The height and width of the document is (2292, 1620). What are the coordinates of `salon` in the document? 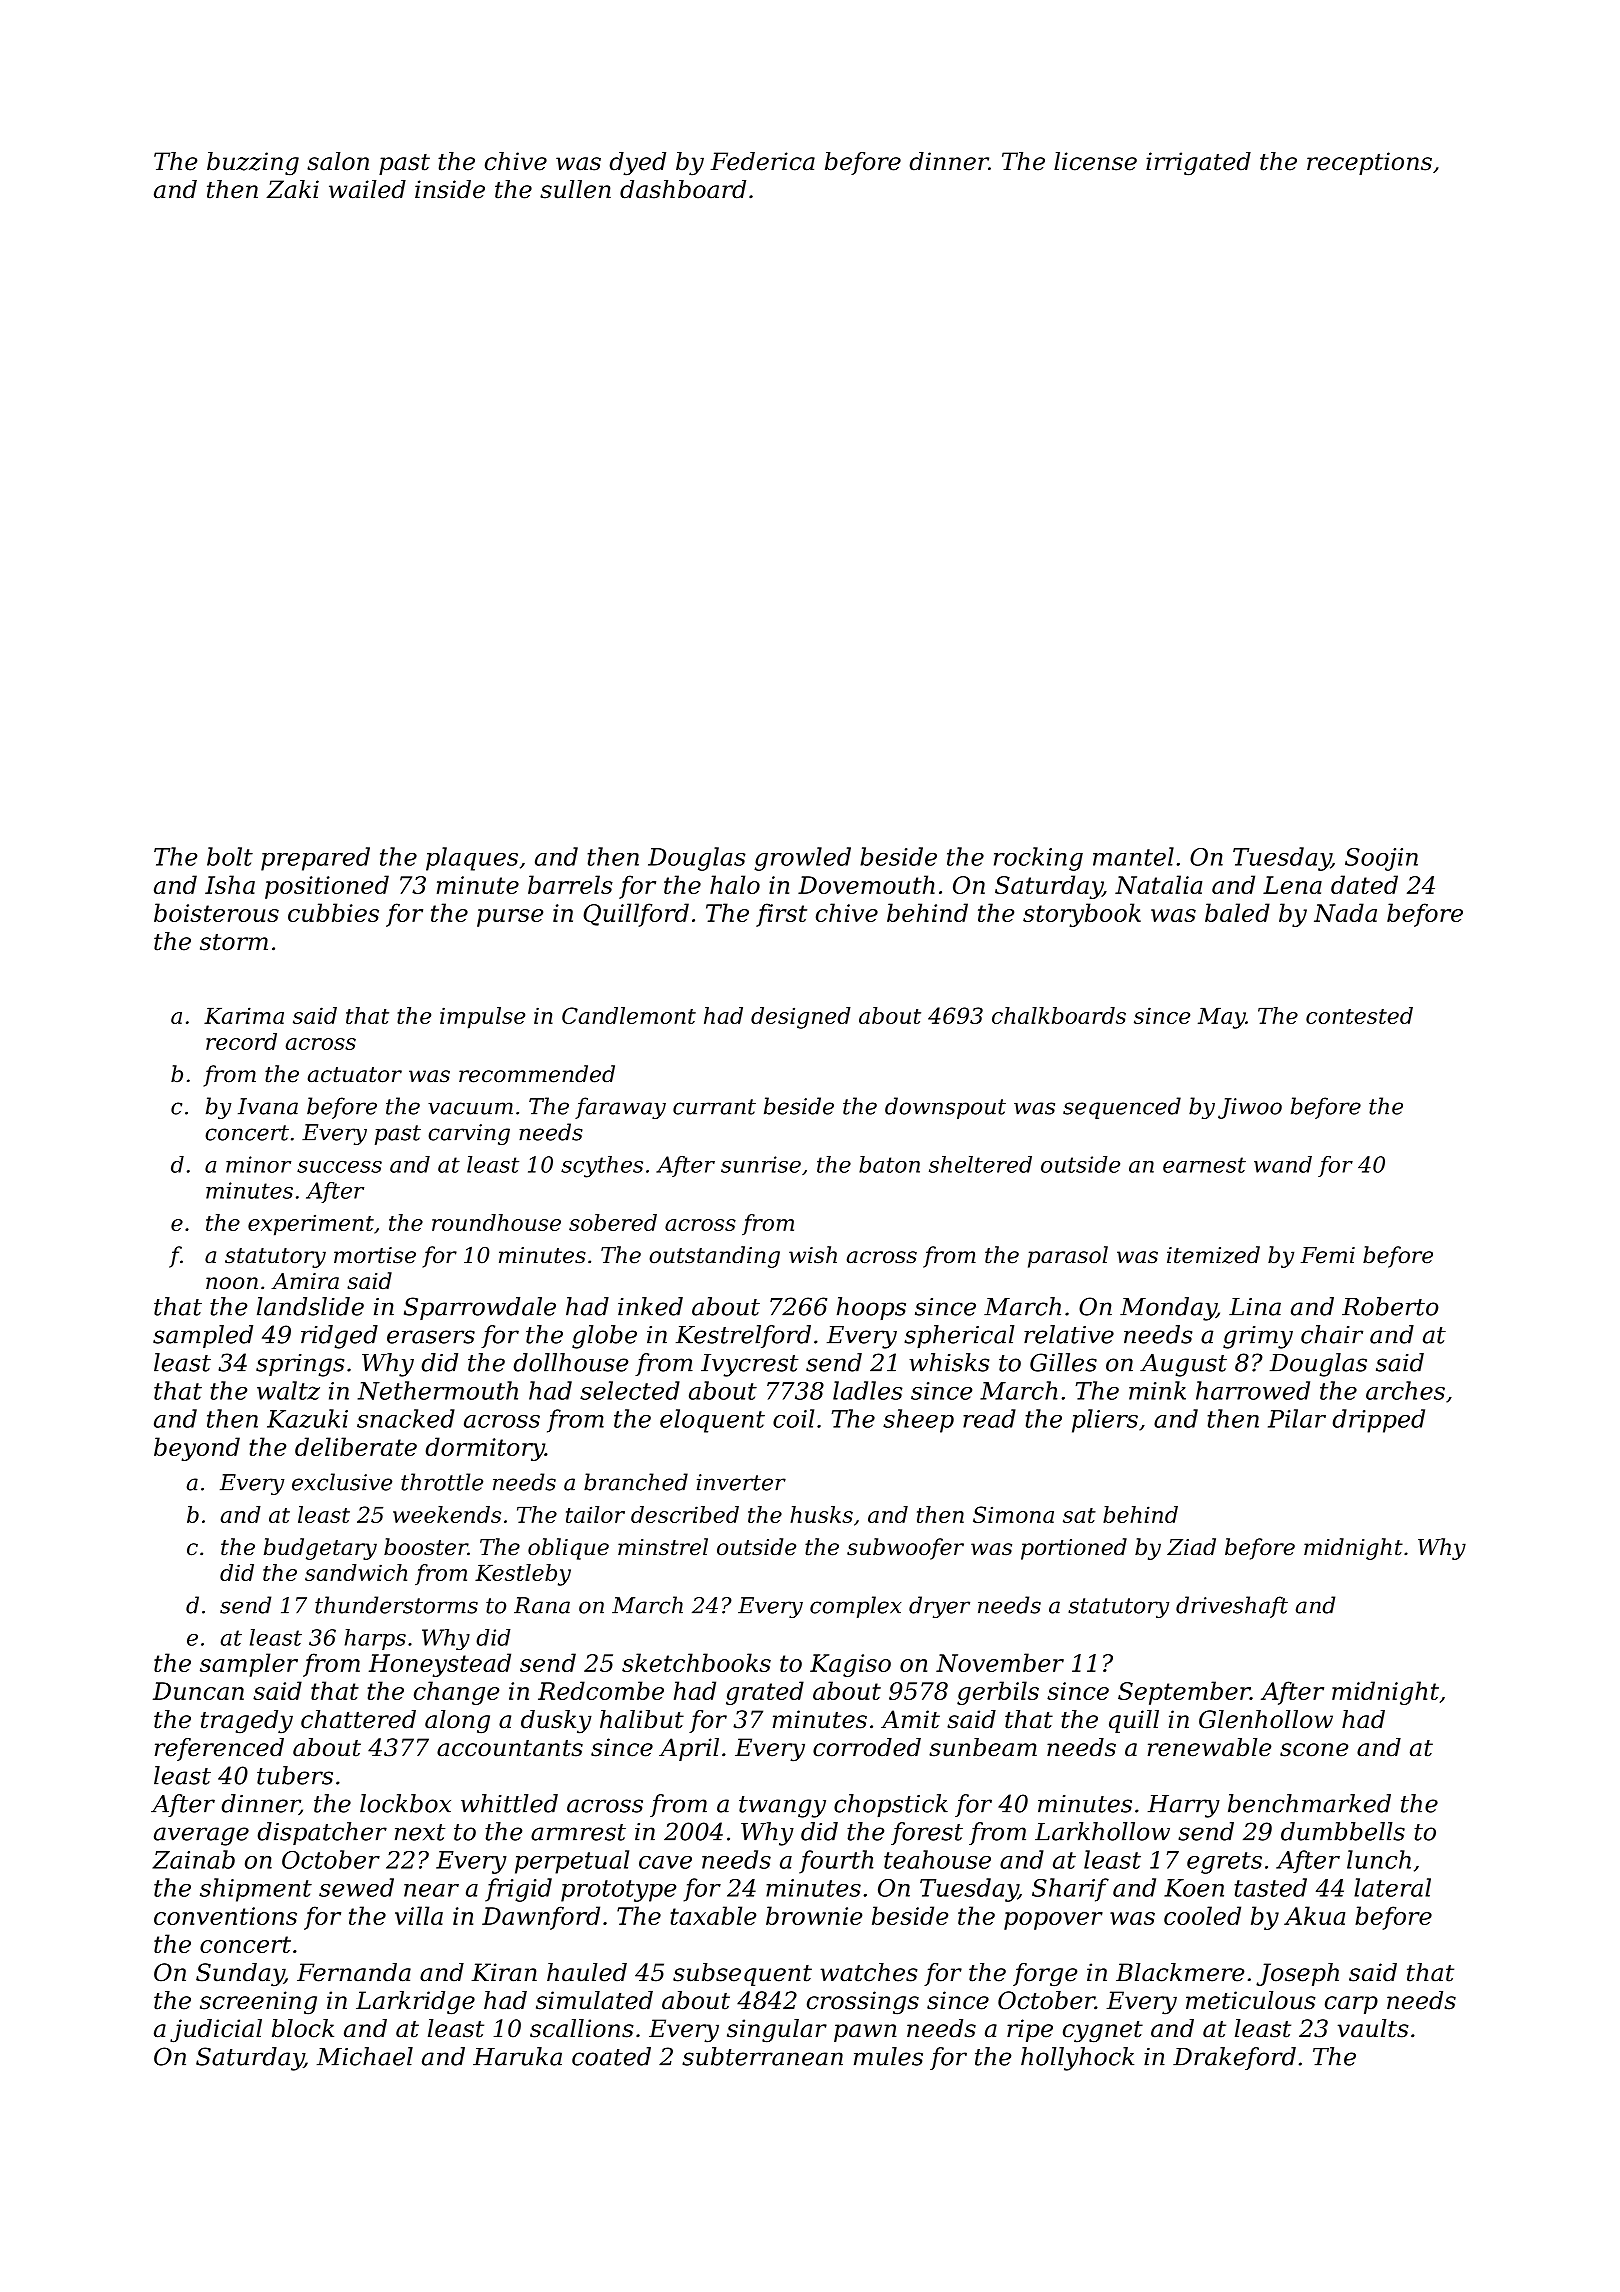 It's located at (338, 161).
